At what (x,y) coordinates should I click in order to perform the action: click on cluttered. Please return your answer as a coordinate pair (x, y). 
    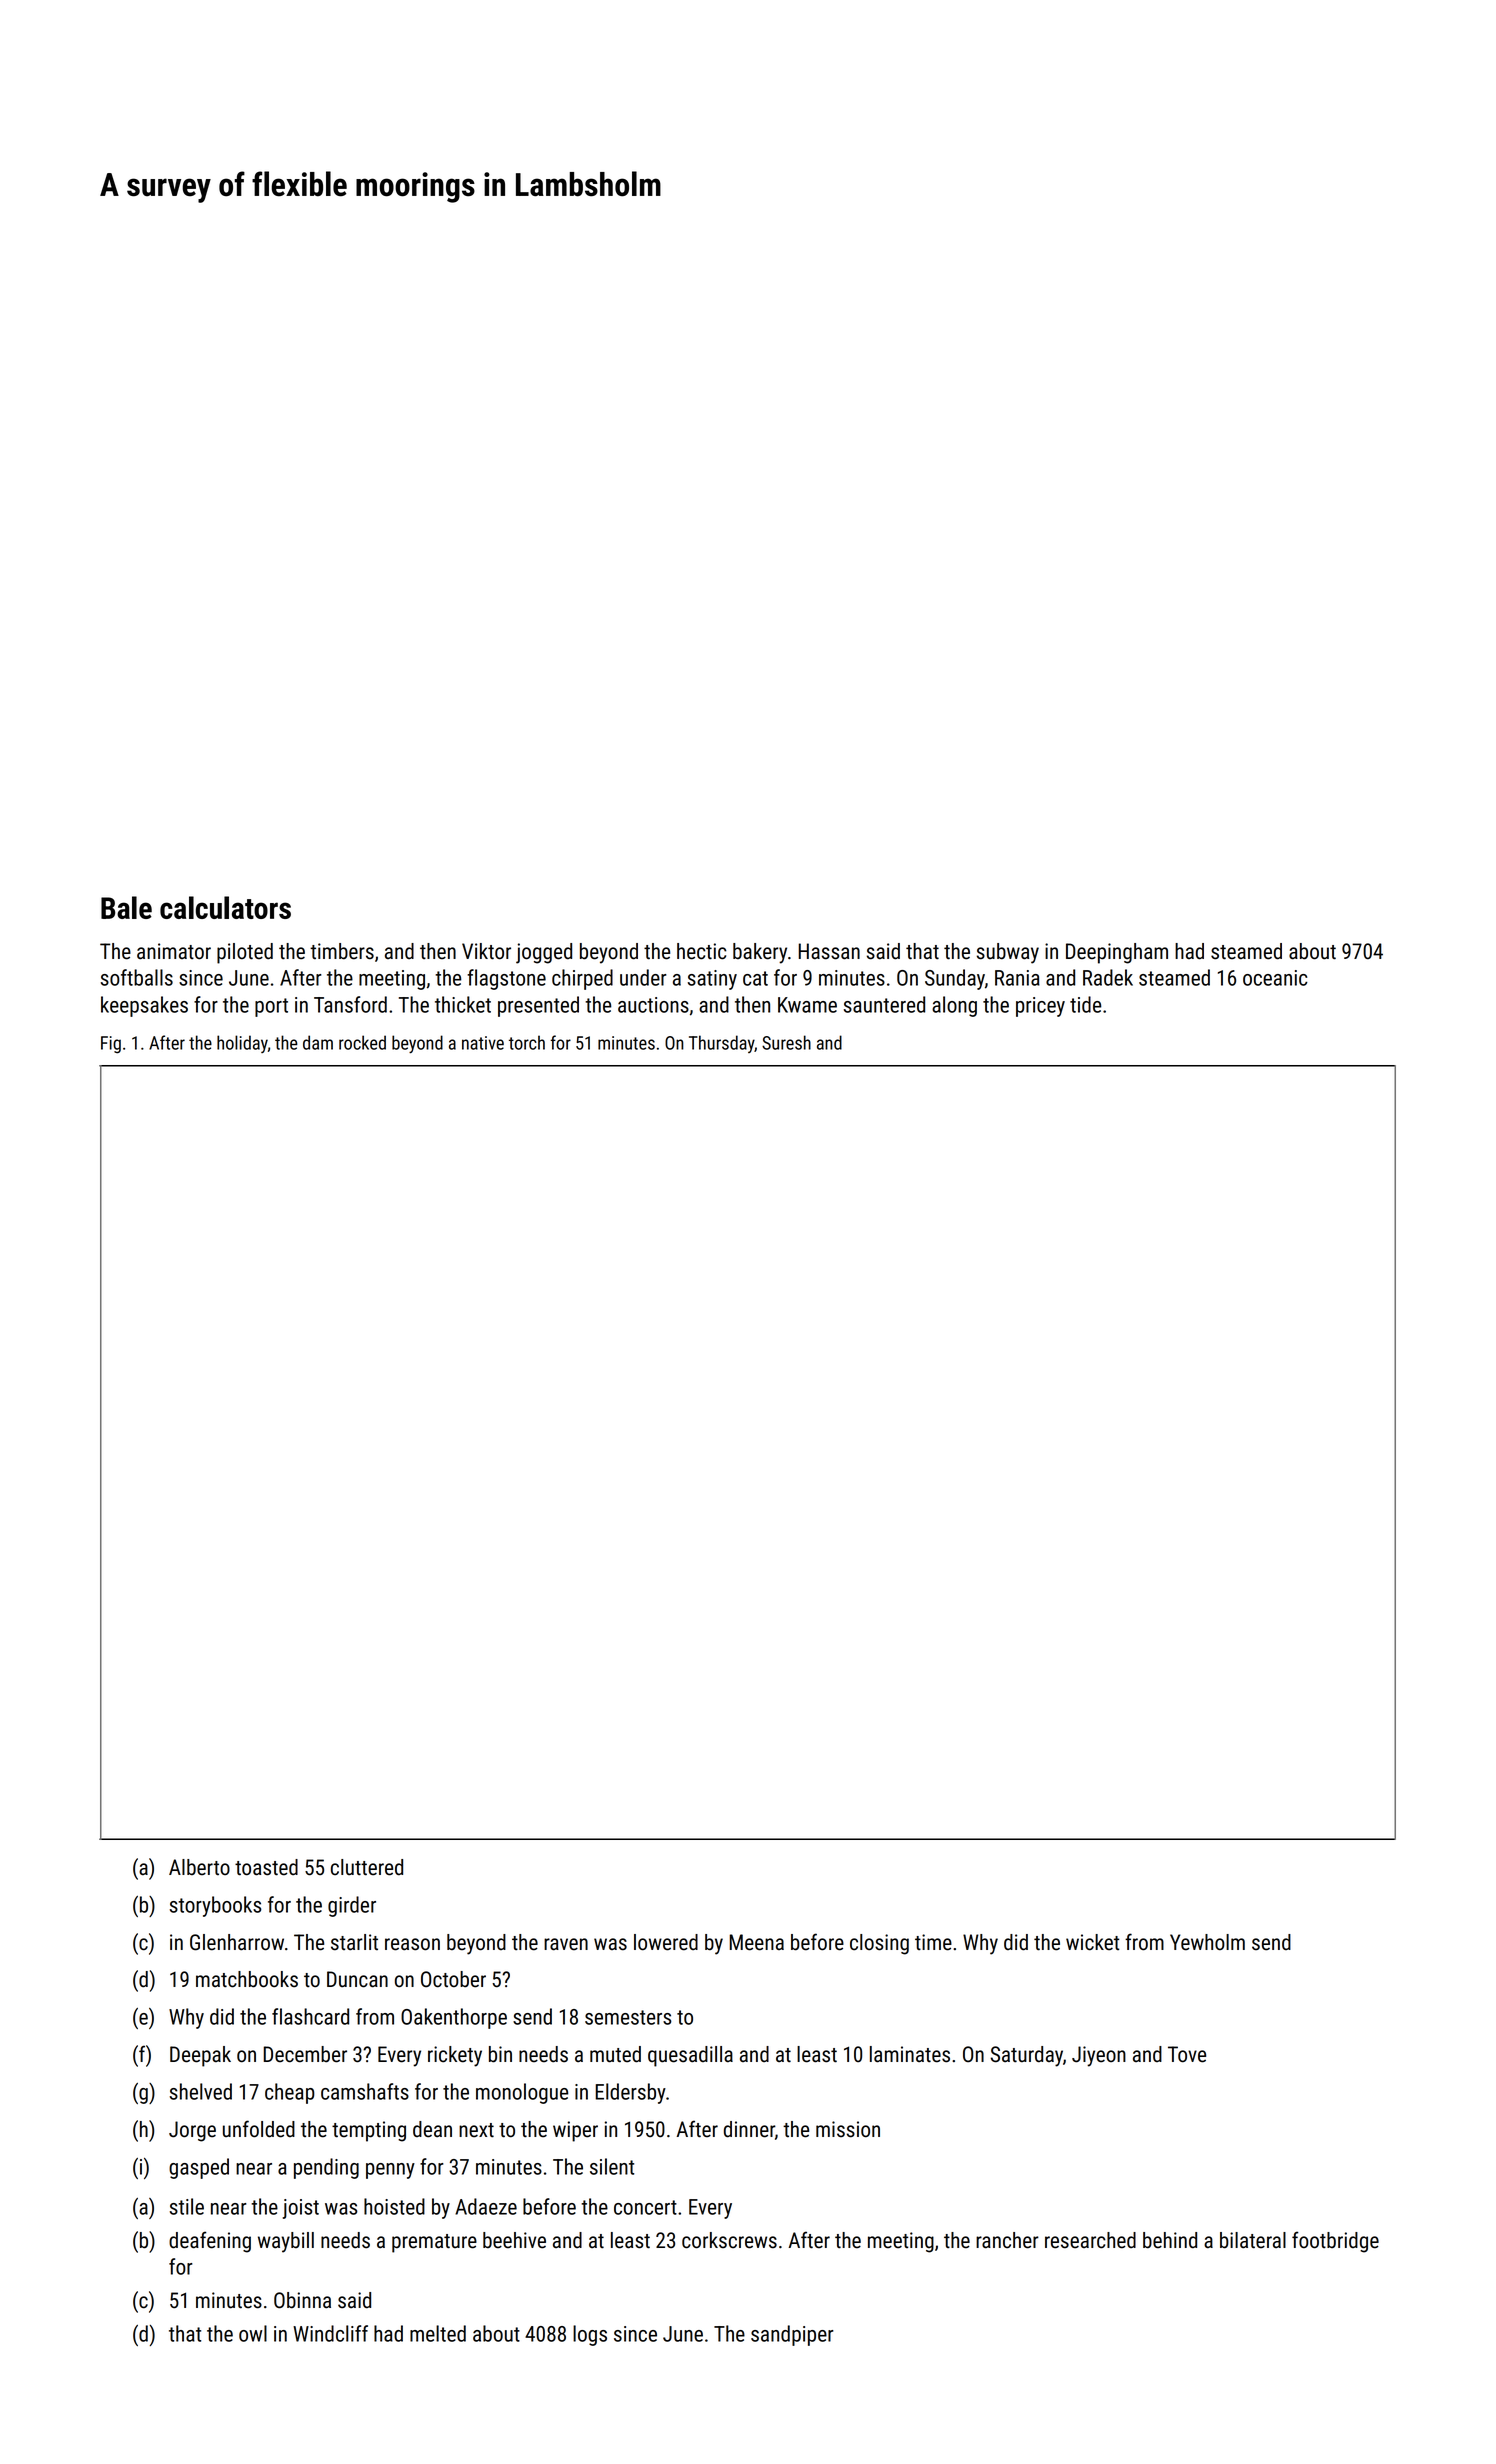
    Looking at the image, I should click on (367, 1867).
